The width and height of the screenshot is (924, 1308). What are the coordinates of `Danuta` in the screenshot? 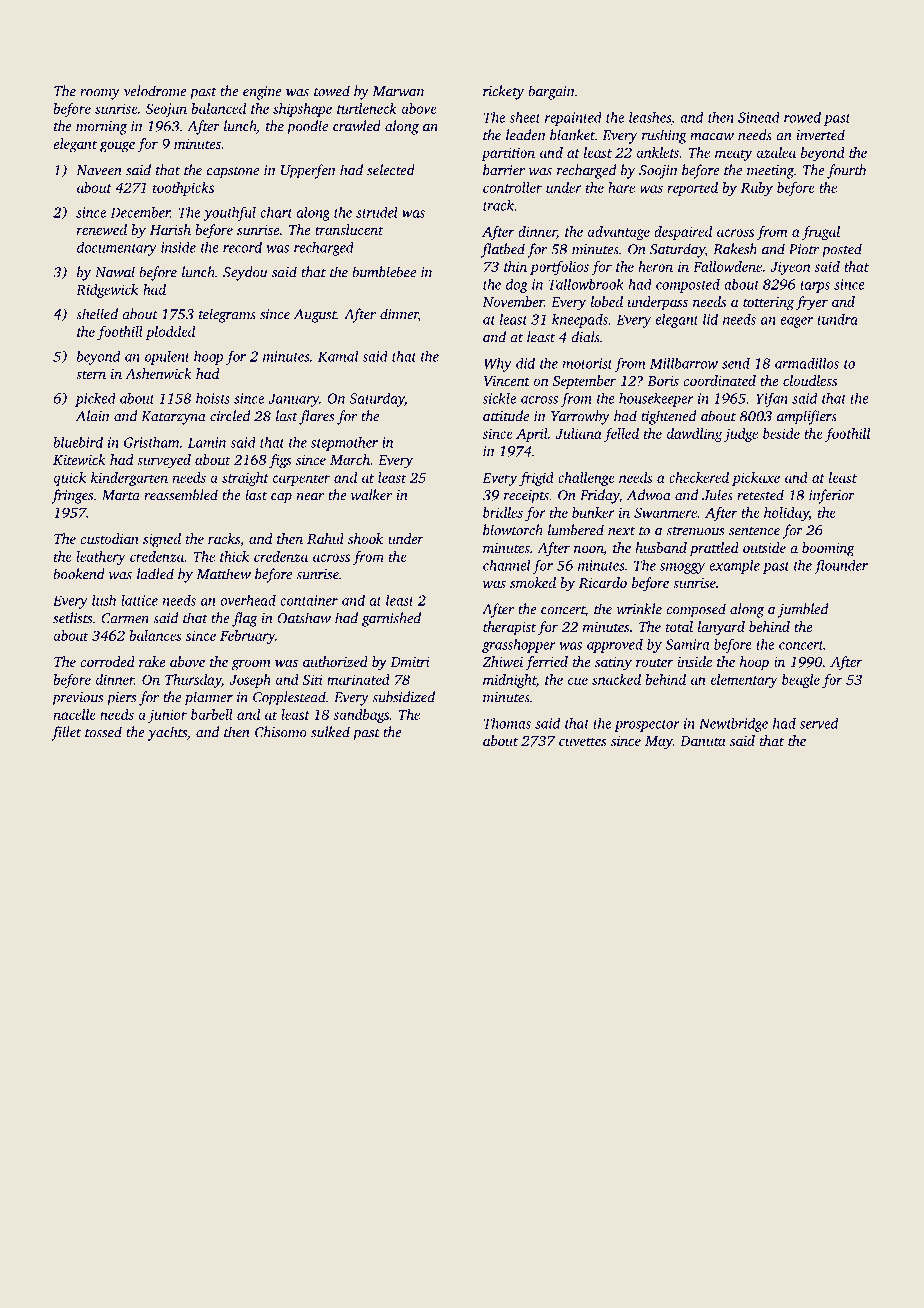 It's located at (703, 741).
